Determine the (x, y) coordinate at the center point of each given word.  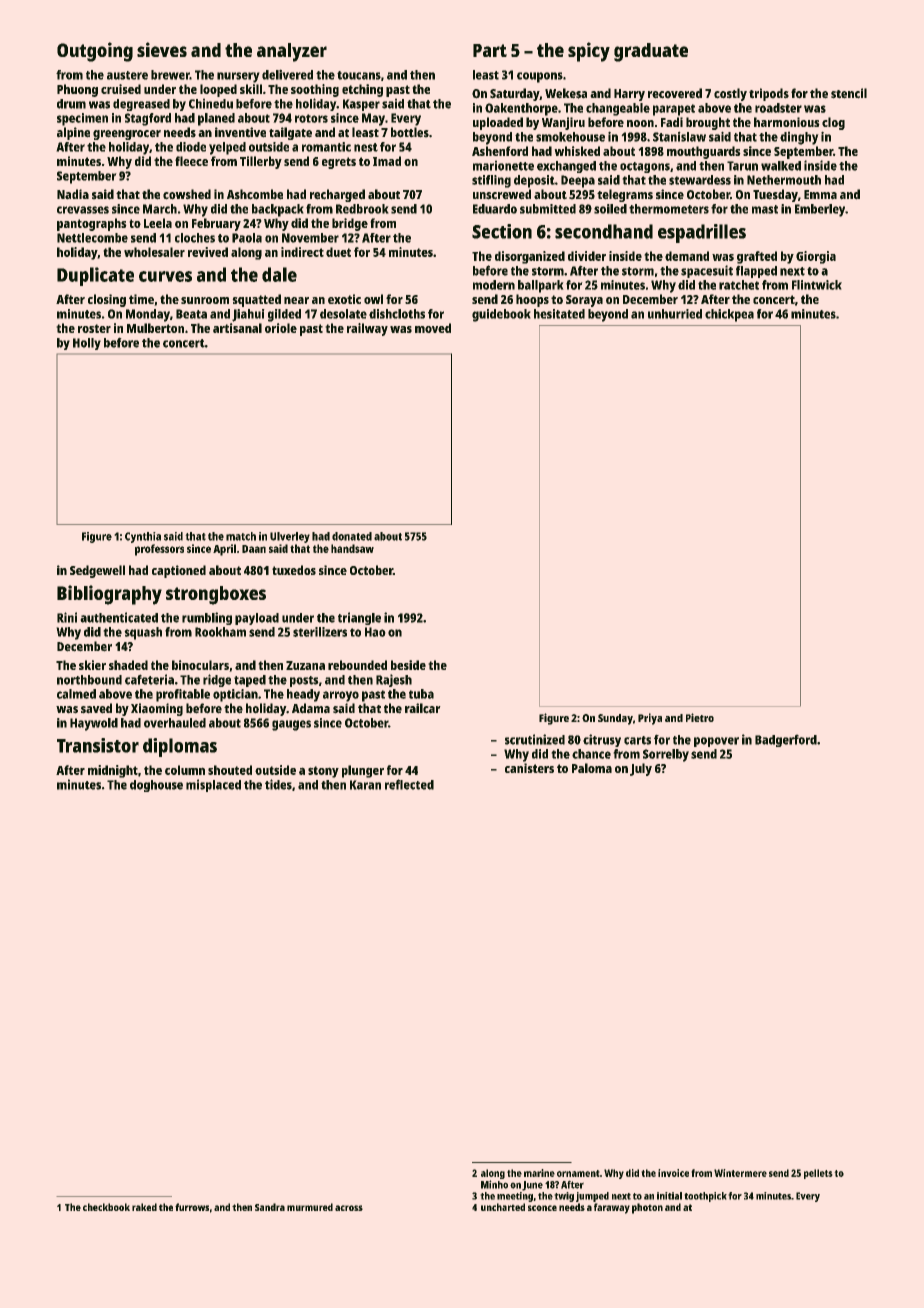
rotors (311, 118)
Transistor (98, 745)
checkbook (106, 1207)
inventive (240, 132)
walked (781, 166)
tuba (421, 694)
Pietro (700, 717)
